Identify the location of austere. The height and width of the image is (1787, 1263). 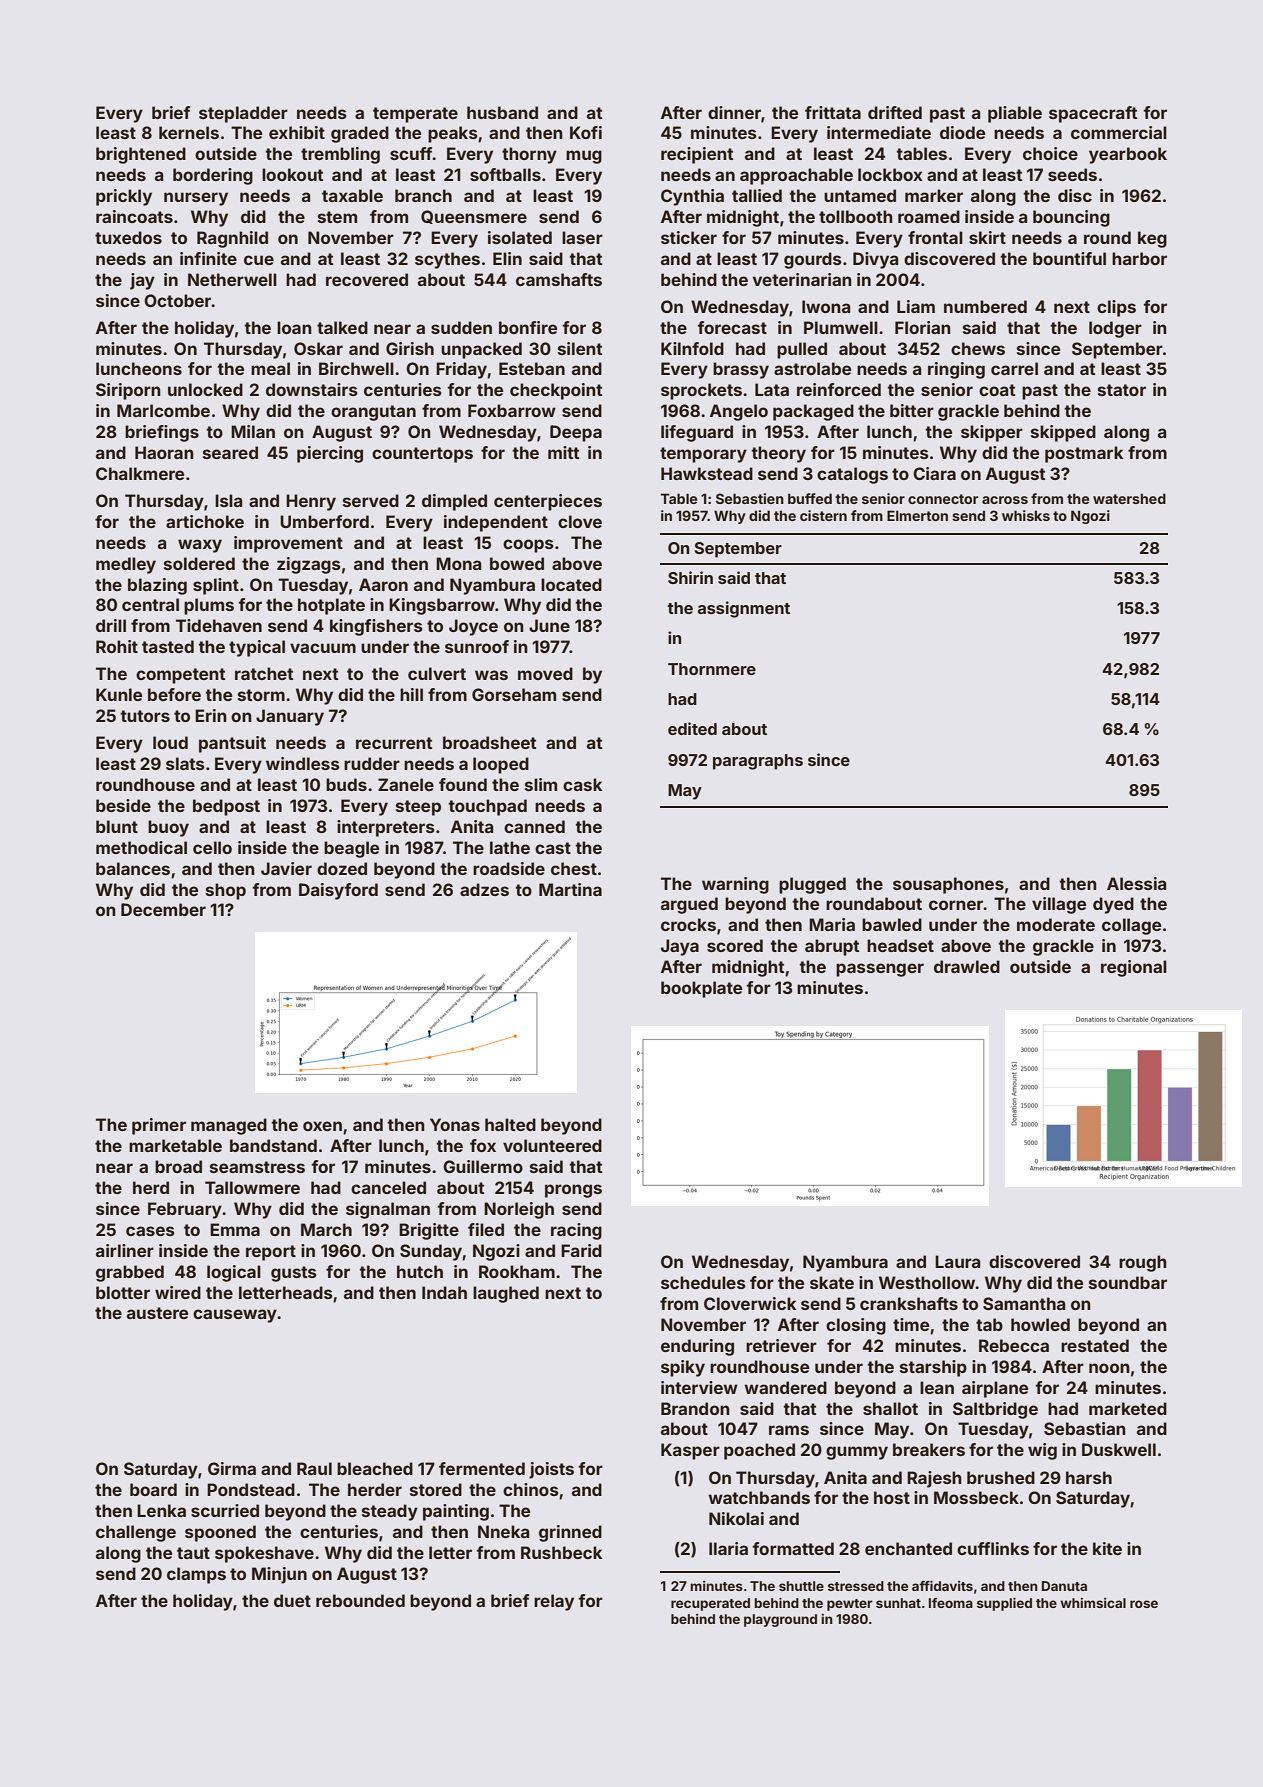
(157, 1313).
